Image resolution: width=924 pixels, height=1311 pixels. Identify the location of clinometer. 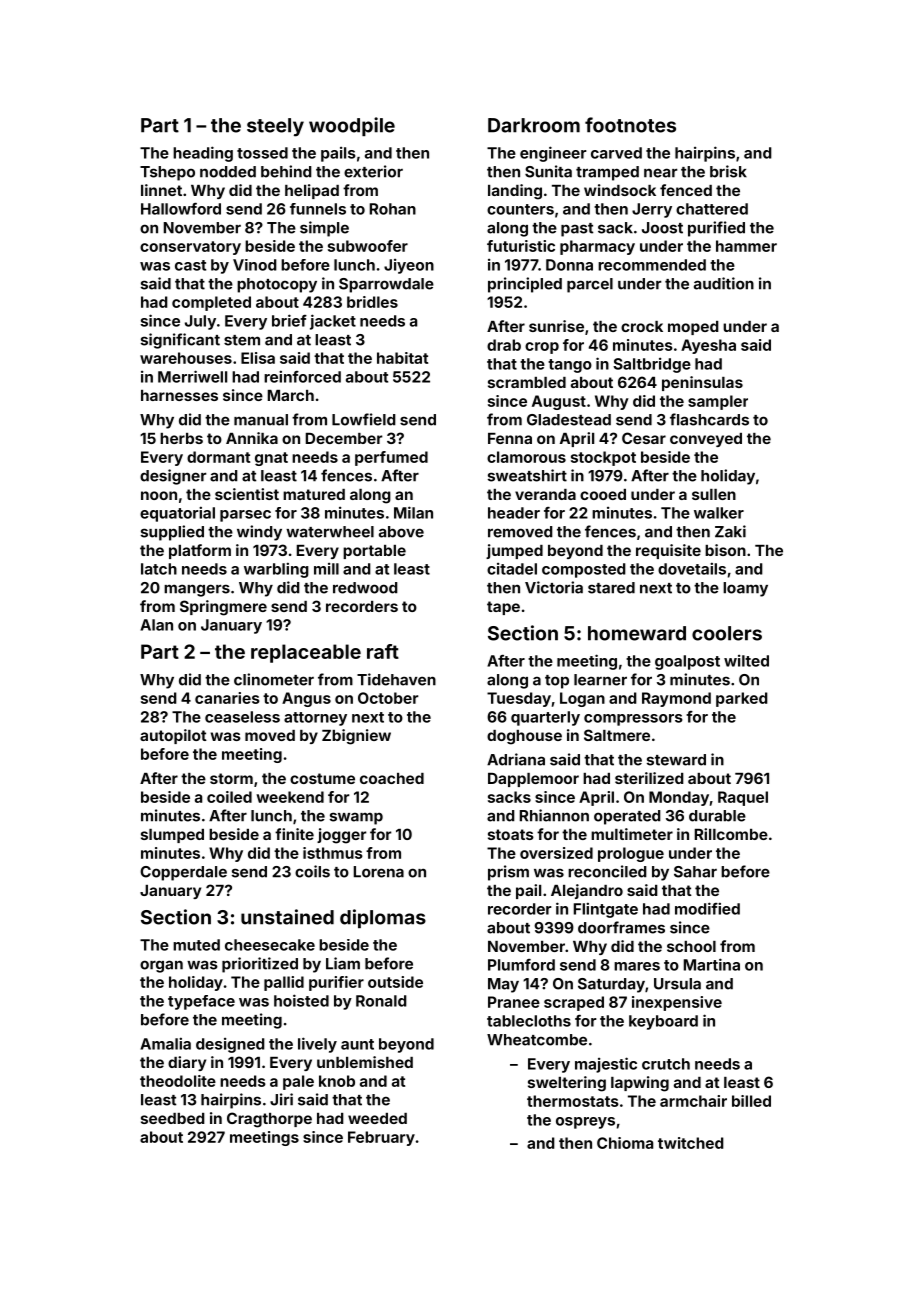
(274, 679).
